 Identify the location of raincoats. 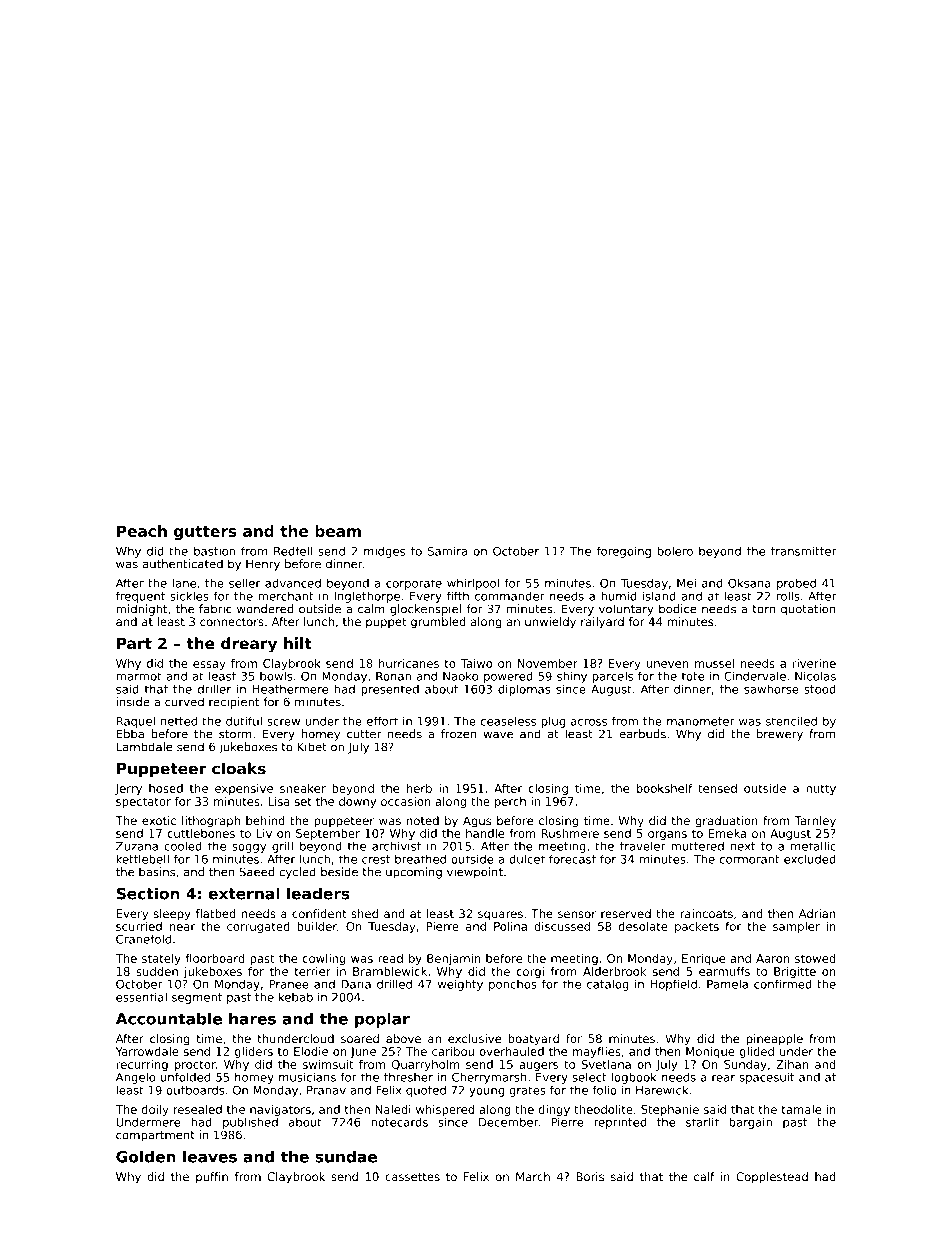
(706, 913).
